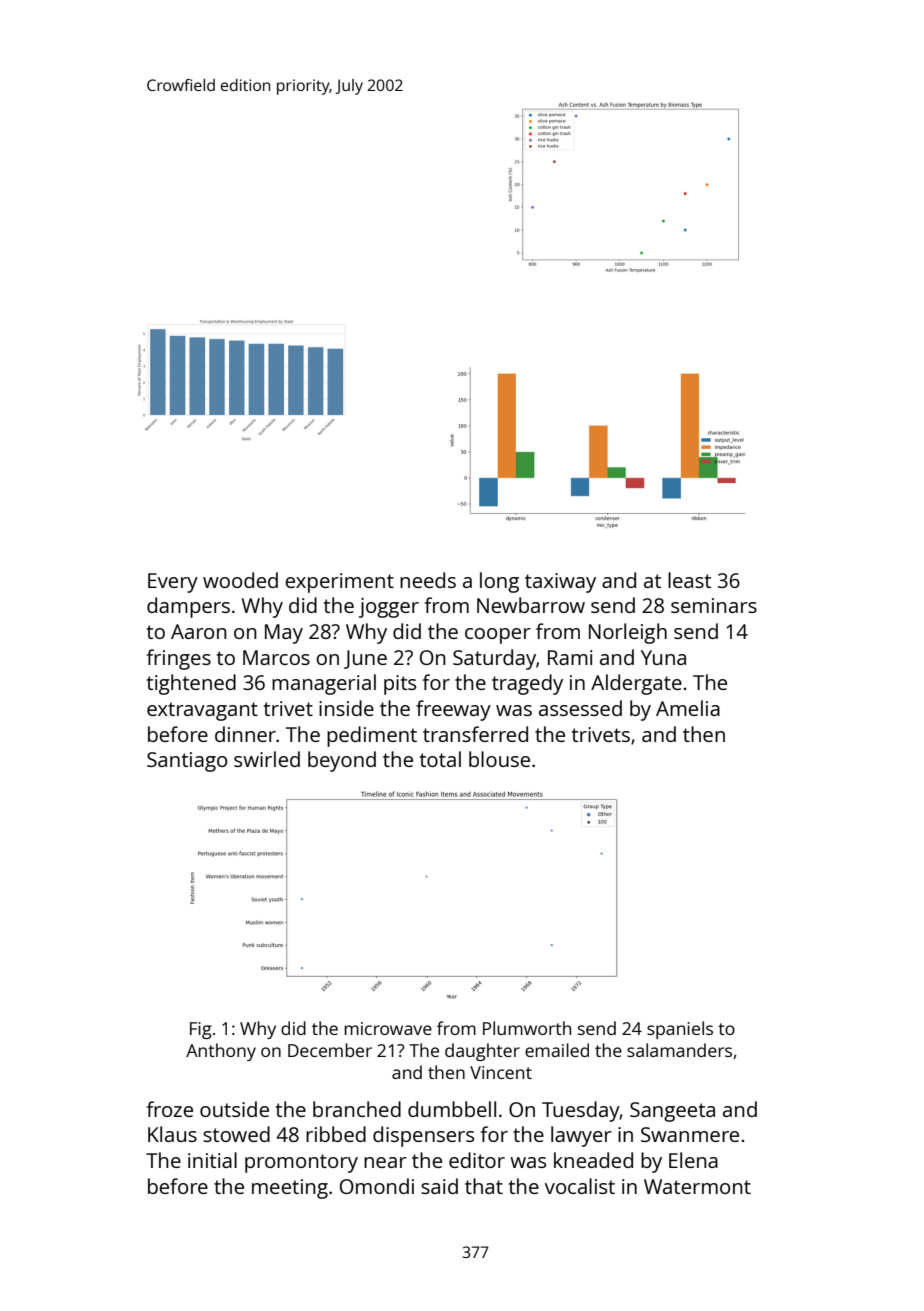  Describe the element at coordinates (697, 1186) in the document. I see `Watermont` at that location.
